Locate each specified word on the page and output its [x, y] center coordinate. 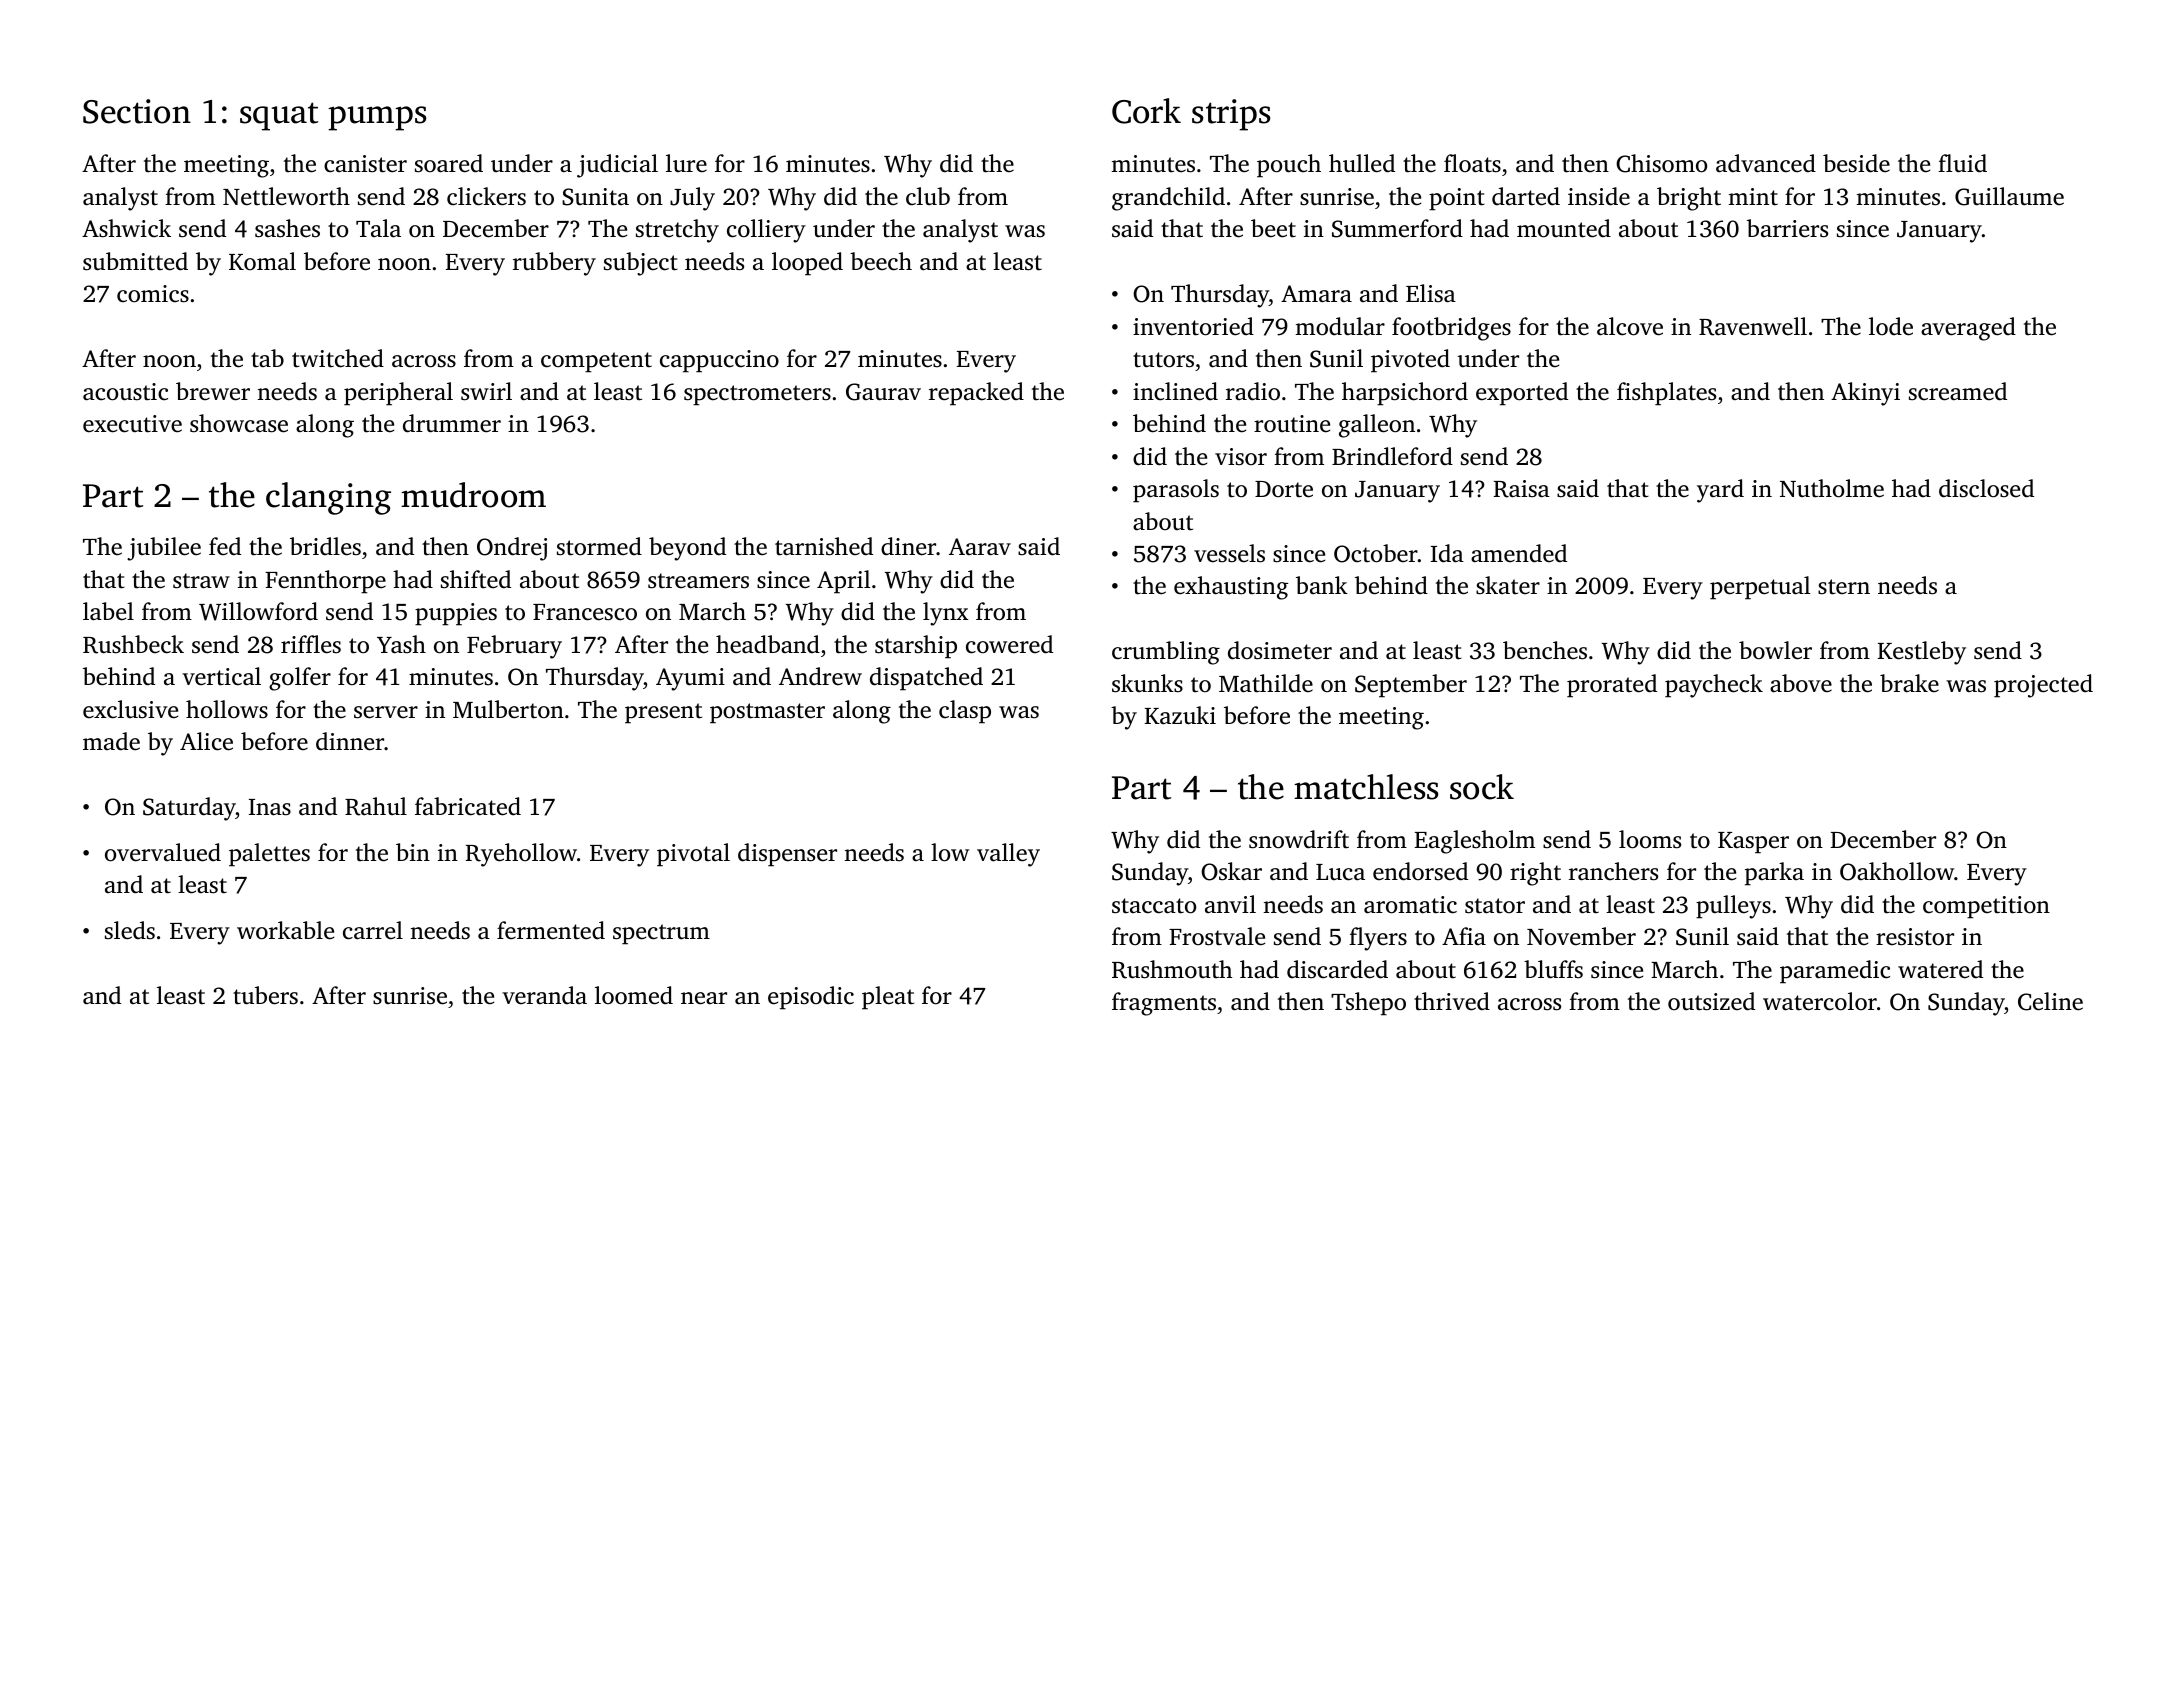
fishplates [1666, 394]
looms [1650, 839]
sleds [130, 930]
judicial [617, 166]
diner [908, 546]
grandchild [1168, 199]
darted [1526, 196]
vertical [221, 676]
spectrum [661, 934]
